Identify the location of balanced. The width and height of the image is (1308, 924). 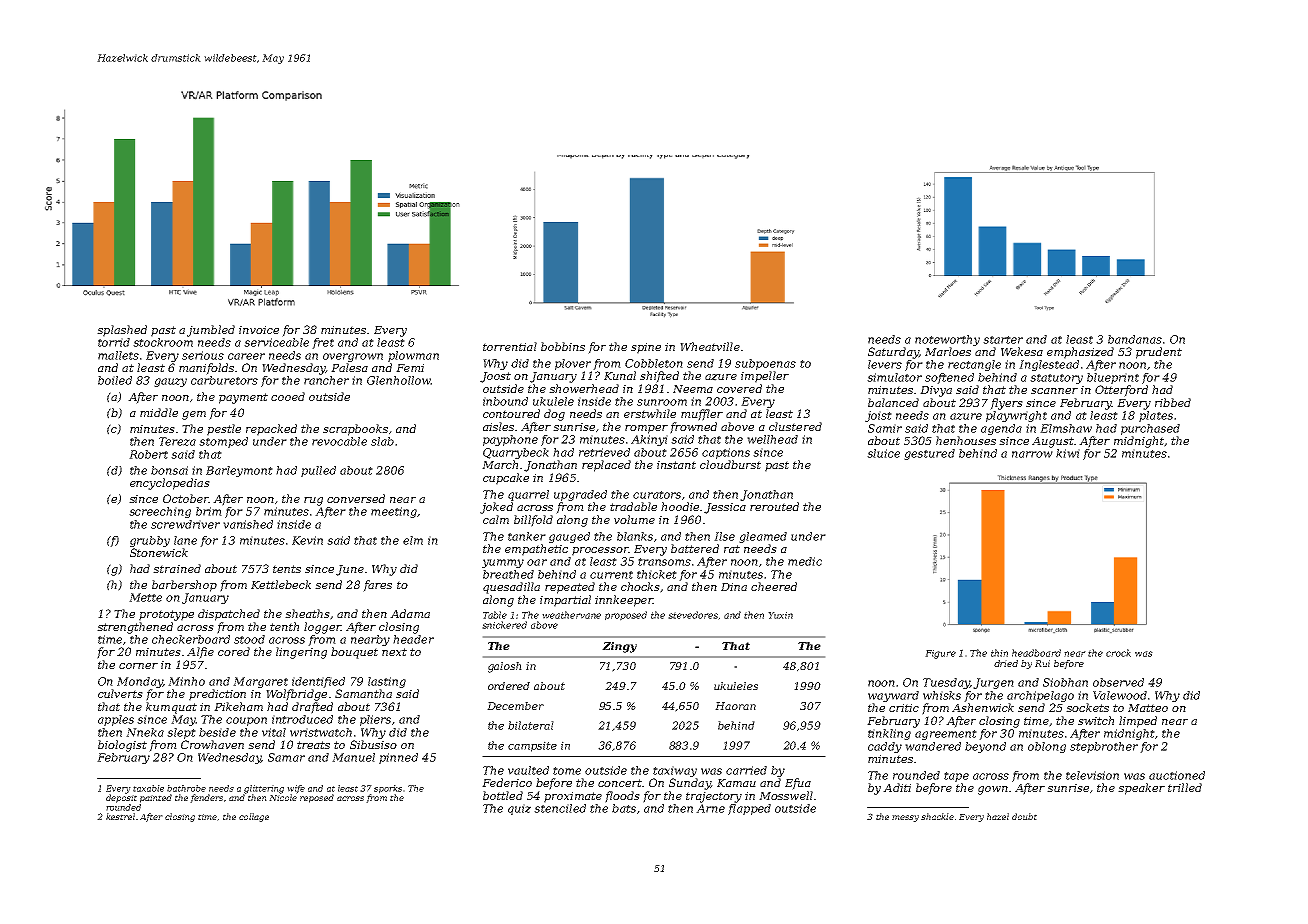
(893, 402).
